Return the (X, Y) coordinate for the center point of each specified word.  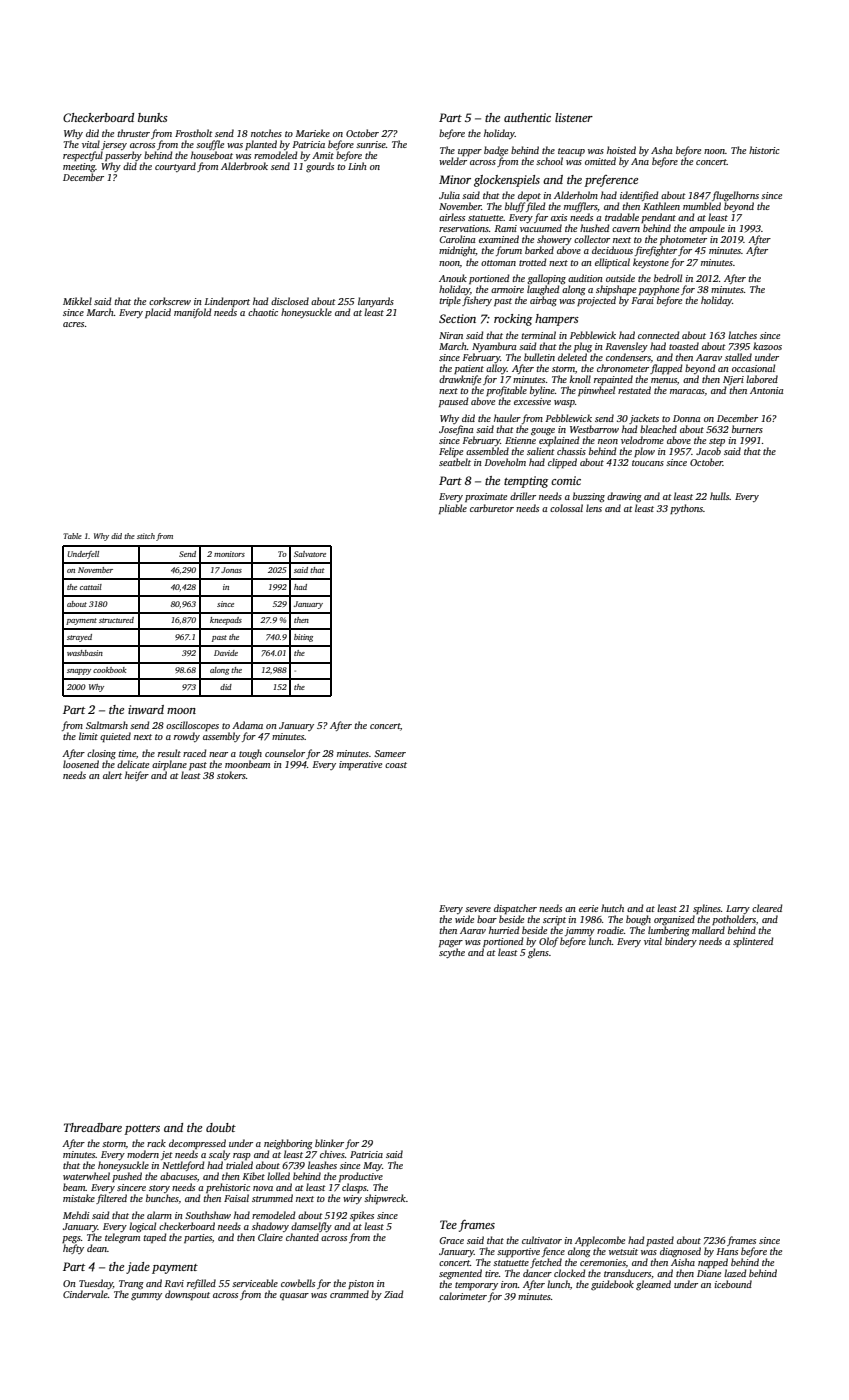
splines (707, 909)
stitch (146, 536)
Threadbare (93, 1127)
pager (451, 944)
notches (266, 133)
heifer (137, 776)
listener (574, 117)
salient (541, 451)
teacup (571, 152)
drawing (624, 497)
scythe (452, 953)
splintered (753, 942)
